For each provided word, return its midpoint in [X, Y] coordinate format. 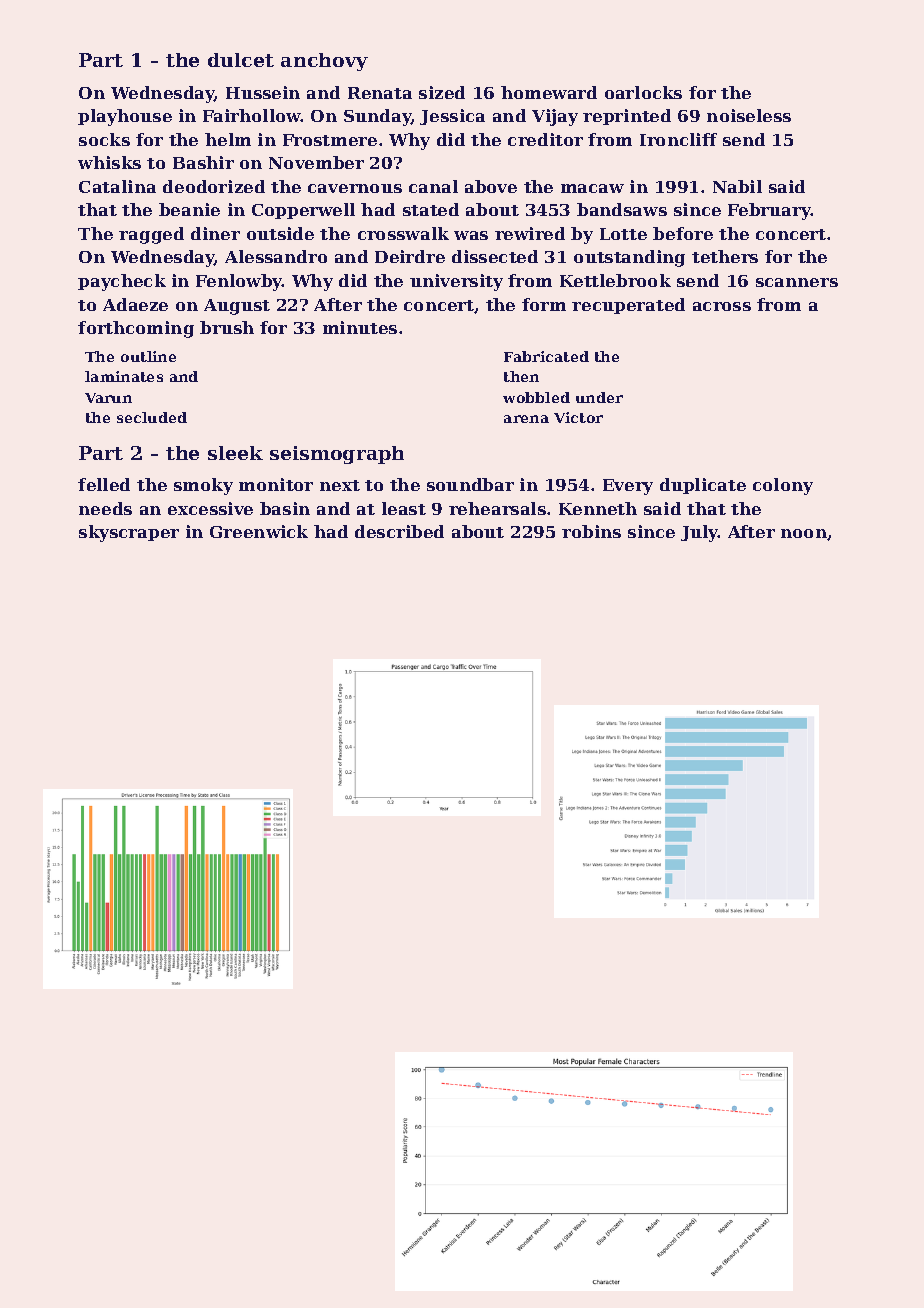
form [544, 304]
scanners [797, 282]
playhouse [125, 117]
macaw [592, 188]
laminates [124, 376]
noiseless [749, 115]
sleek [235, 453]
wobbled [536, 397]
